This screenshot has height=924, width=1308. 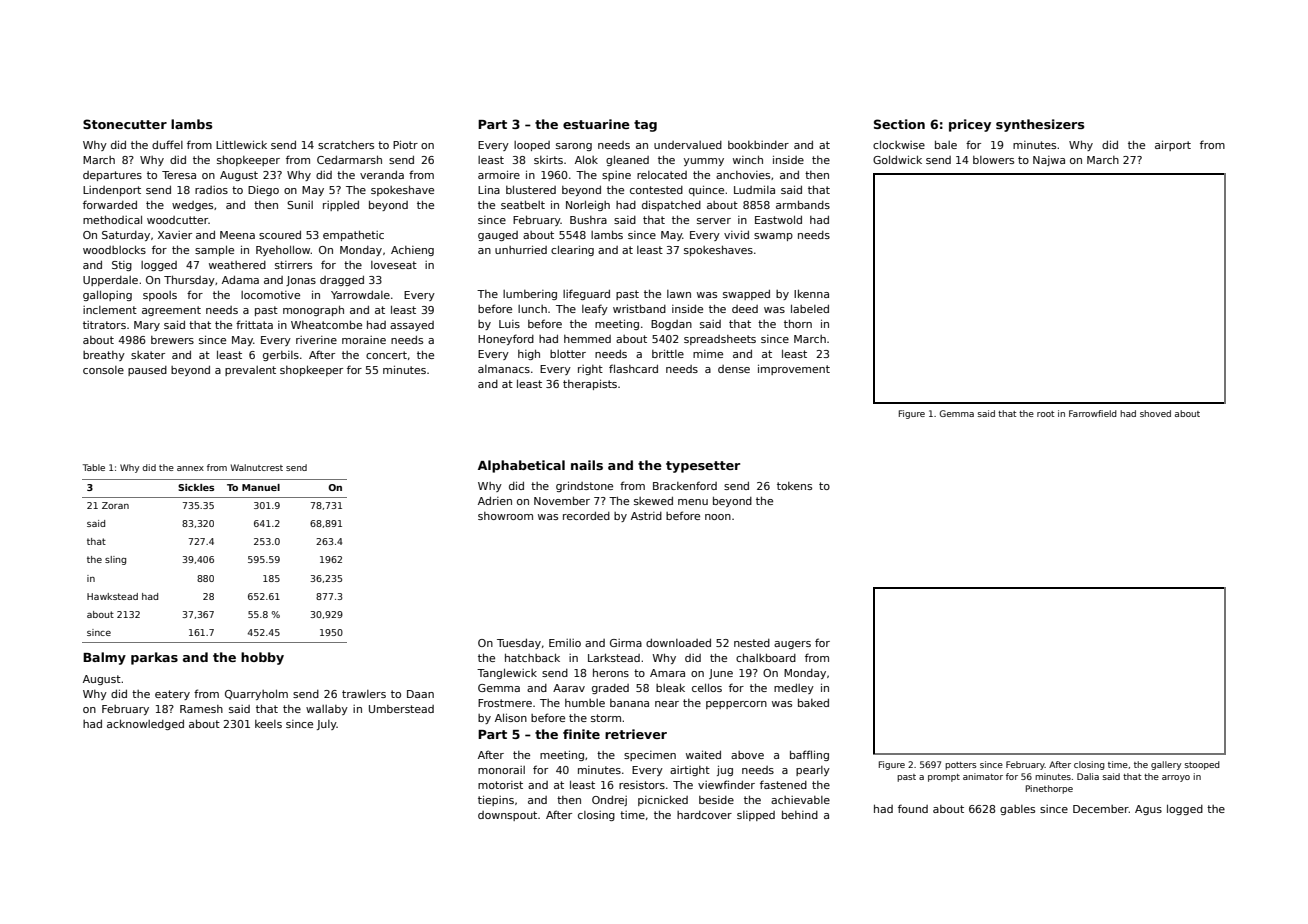 I want to click on Stonecutter, so click(x=125, y=124).
